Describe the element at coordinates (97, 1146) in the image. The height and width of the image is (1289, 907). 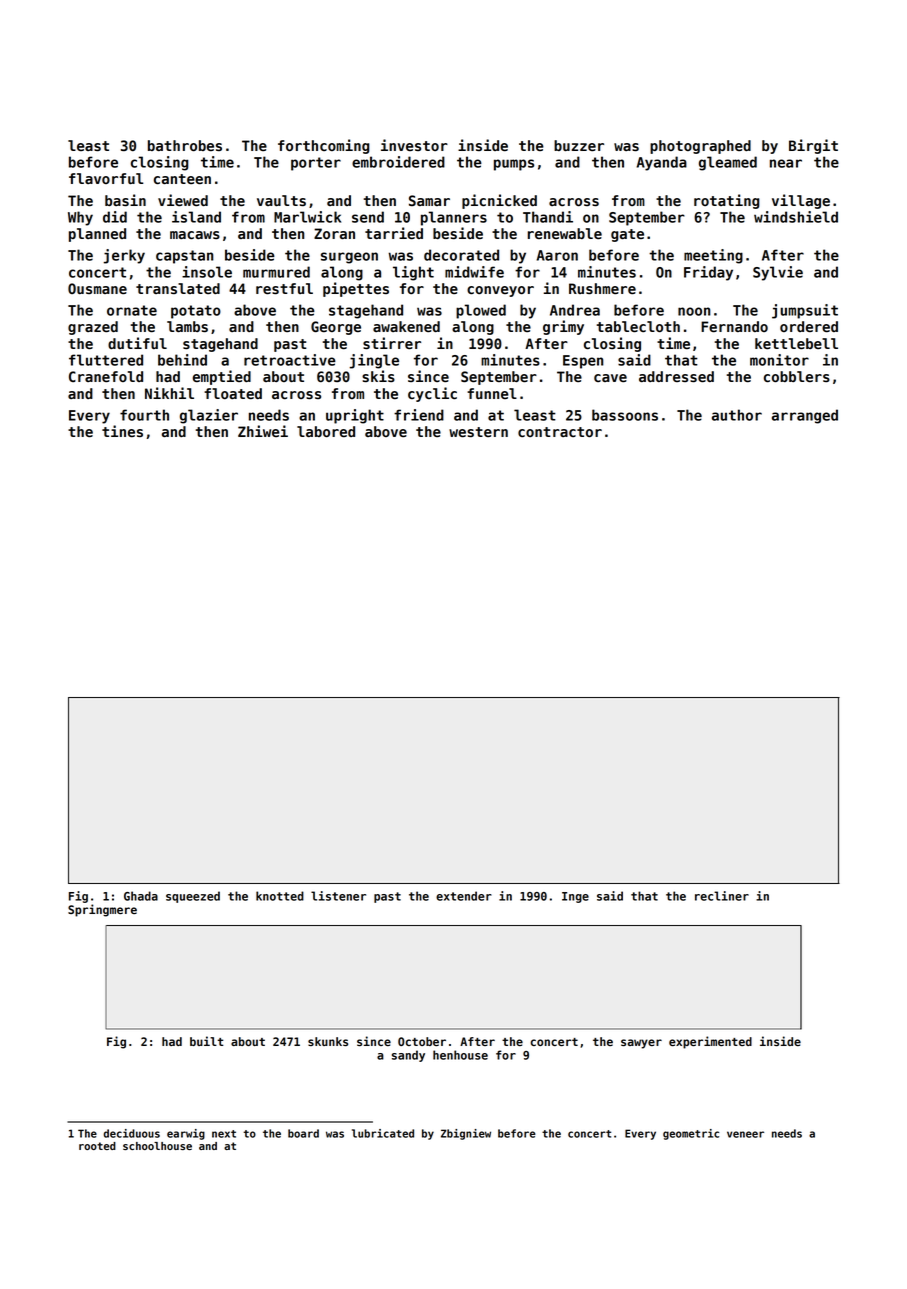
I see `rooted` at that location.
